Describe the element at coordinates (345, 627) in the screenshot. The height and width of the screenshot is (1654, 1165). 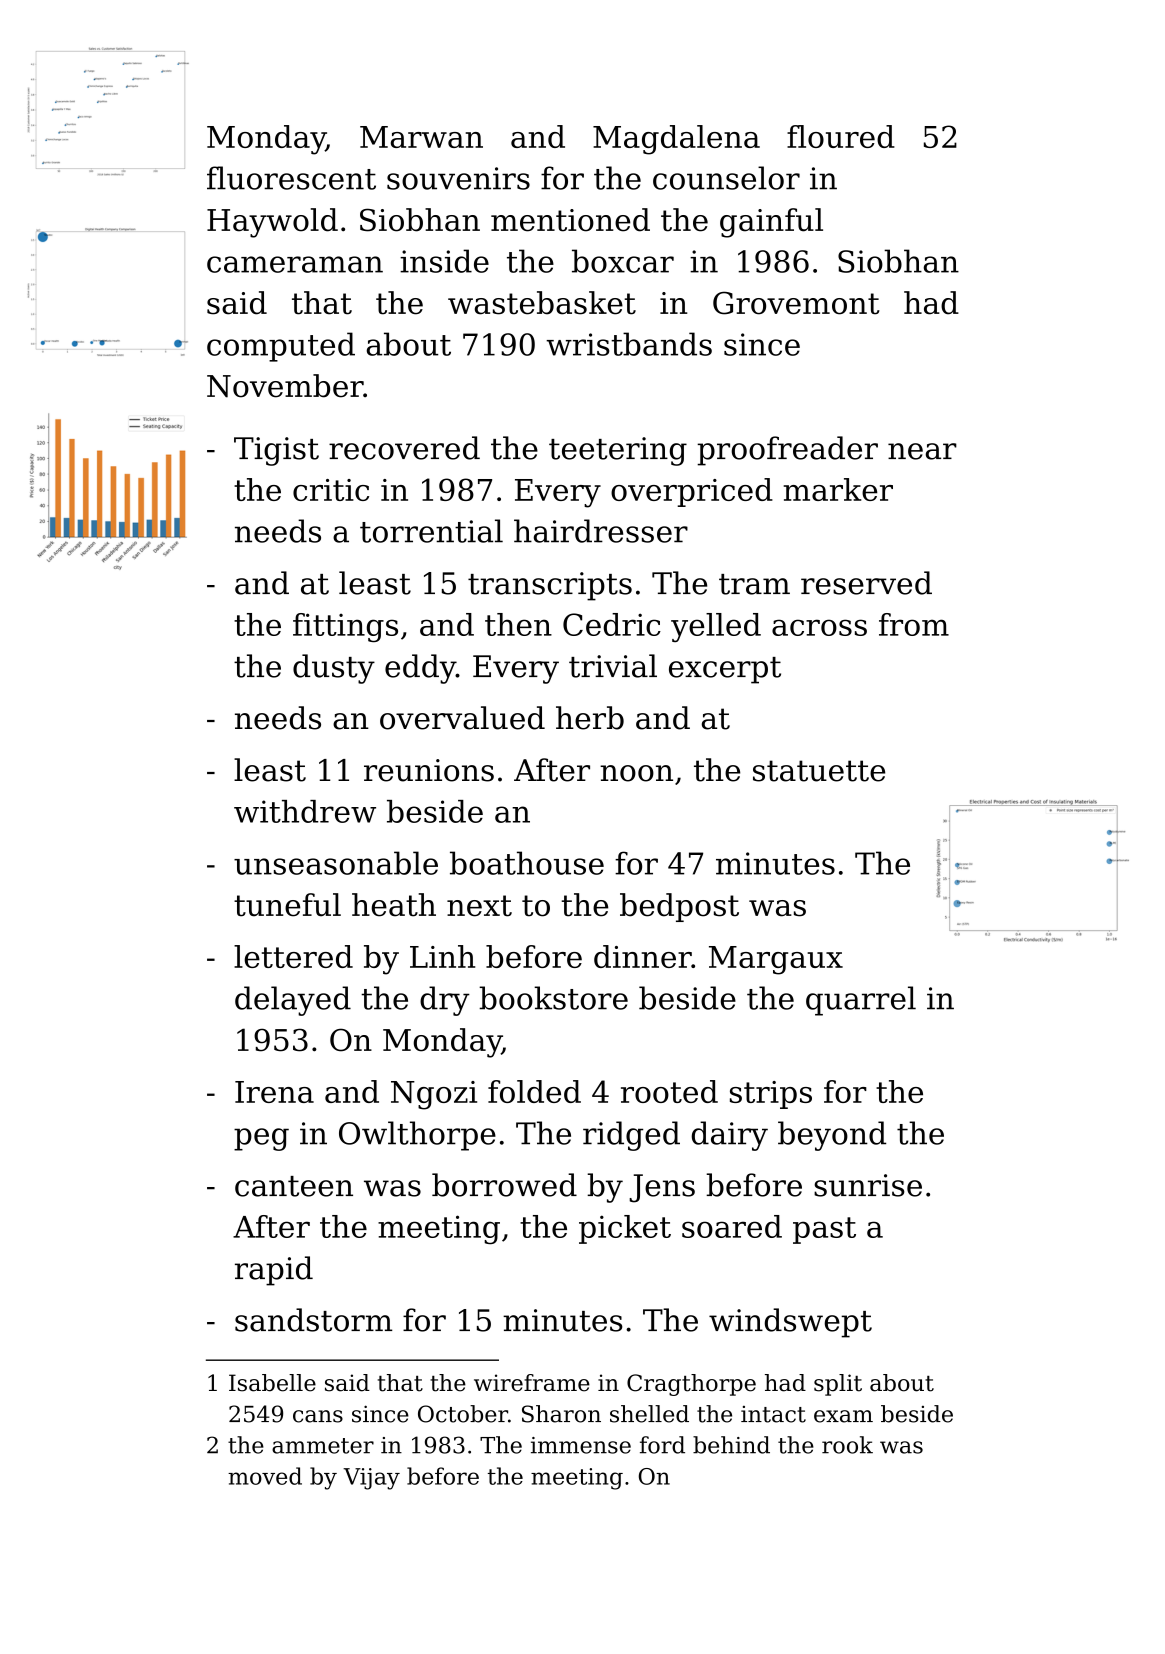
I see `fittings` at that location.
